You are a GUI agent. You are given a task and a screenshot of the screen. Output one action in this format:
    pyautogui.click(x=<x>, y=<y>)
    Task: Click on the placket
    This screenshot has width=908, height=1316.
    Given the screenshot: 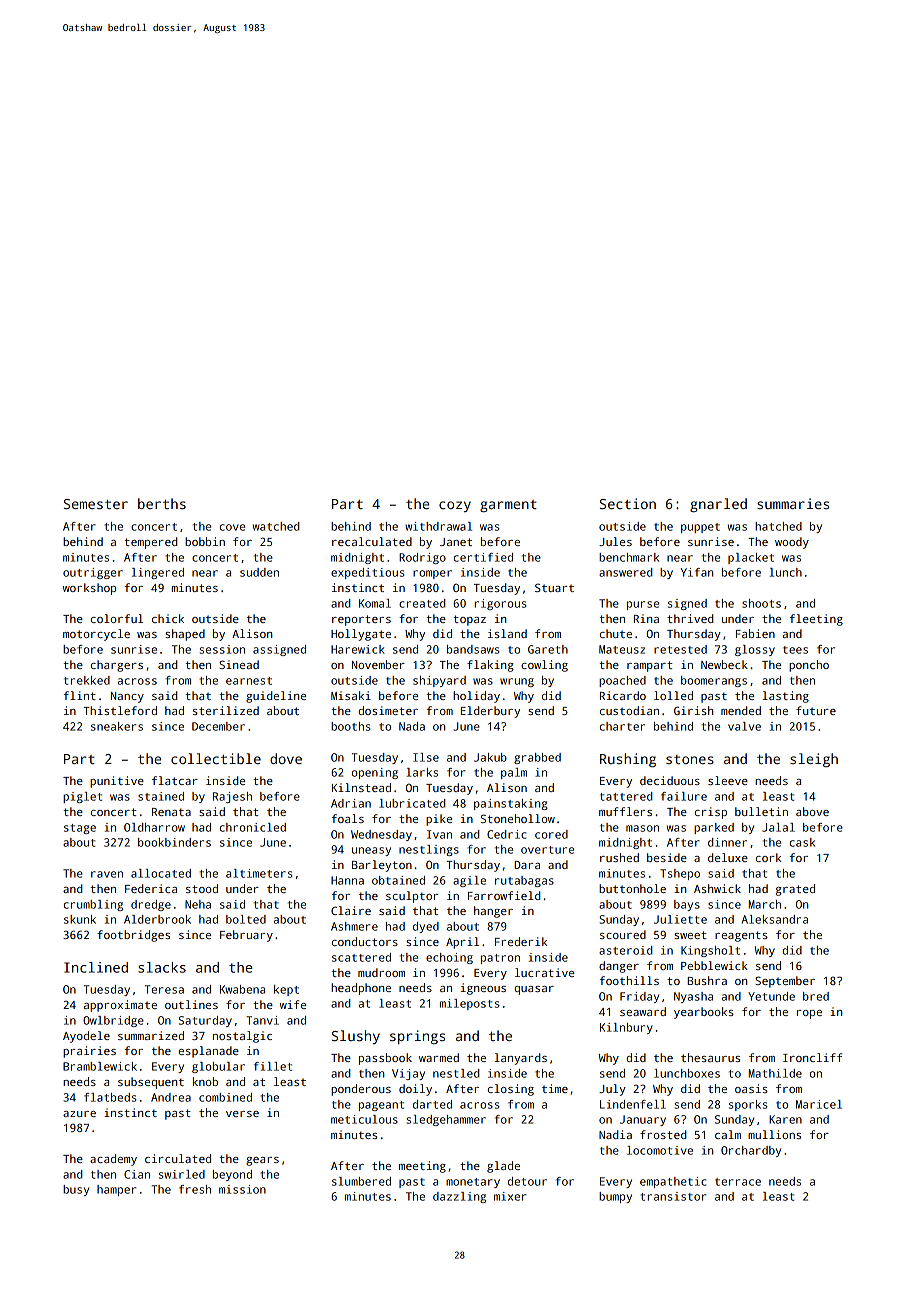 What is the action you would take?
    pyautogui.click(x=751, y=558)
